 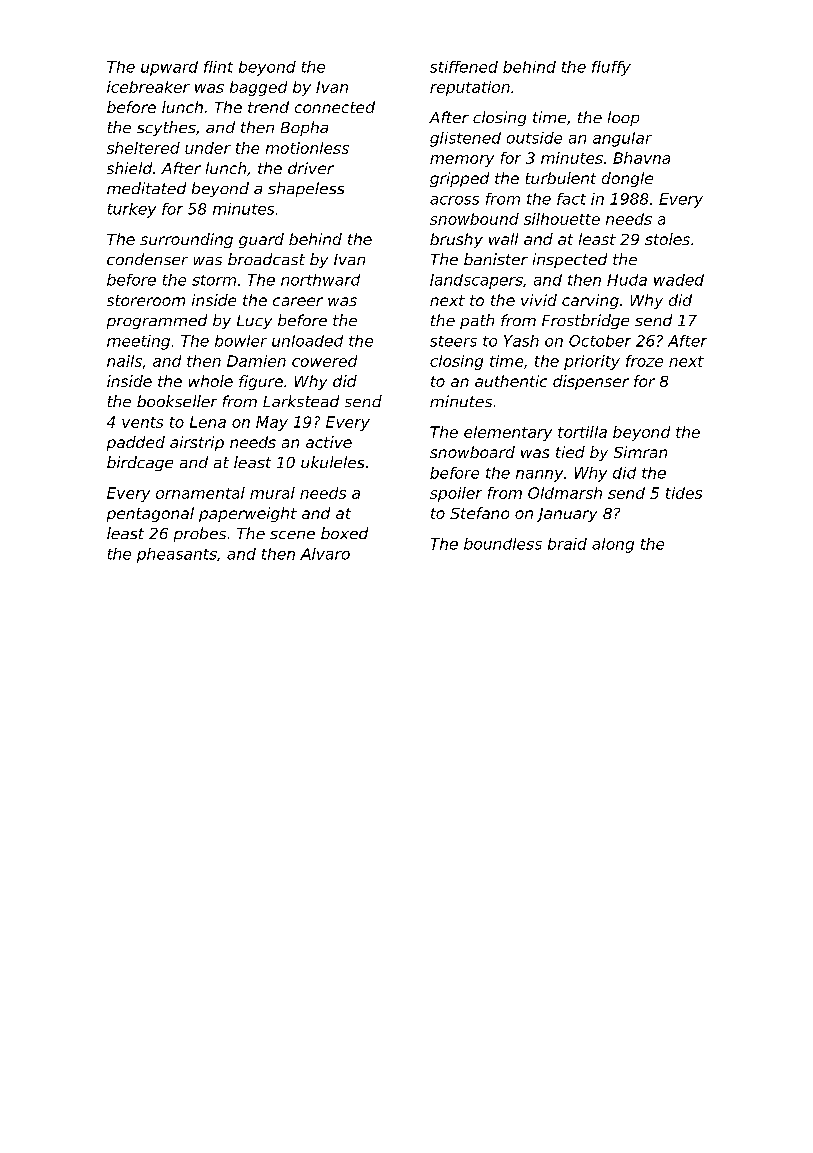 I want to click on bowler, so click(x=241, y=341).
